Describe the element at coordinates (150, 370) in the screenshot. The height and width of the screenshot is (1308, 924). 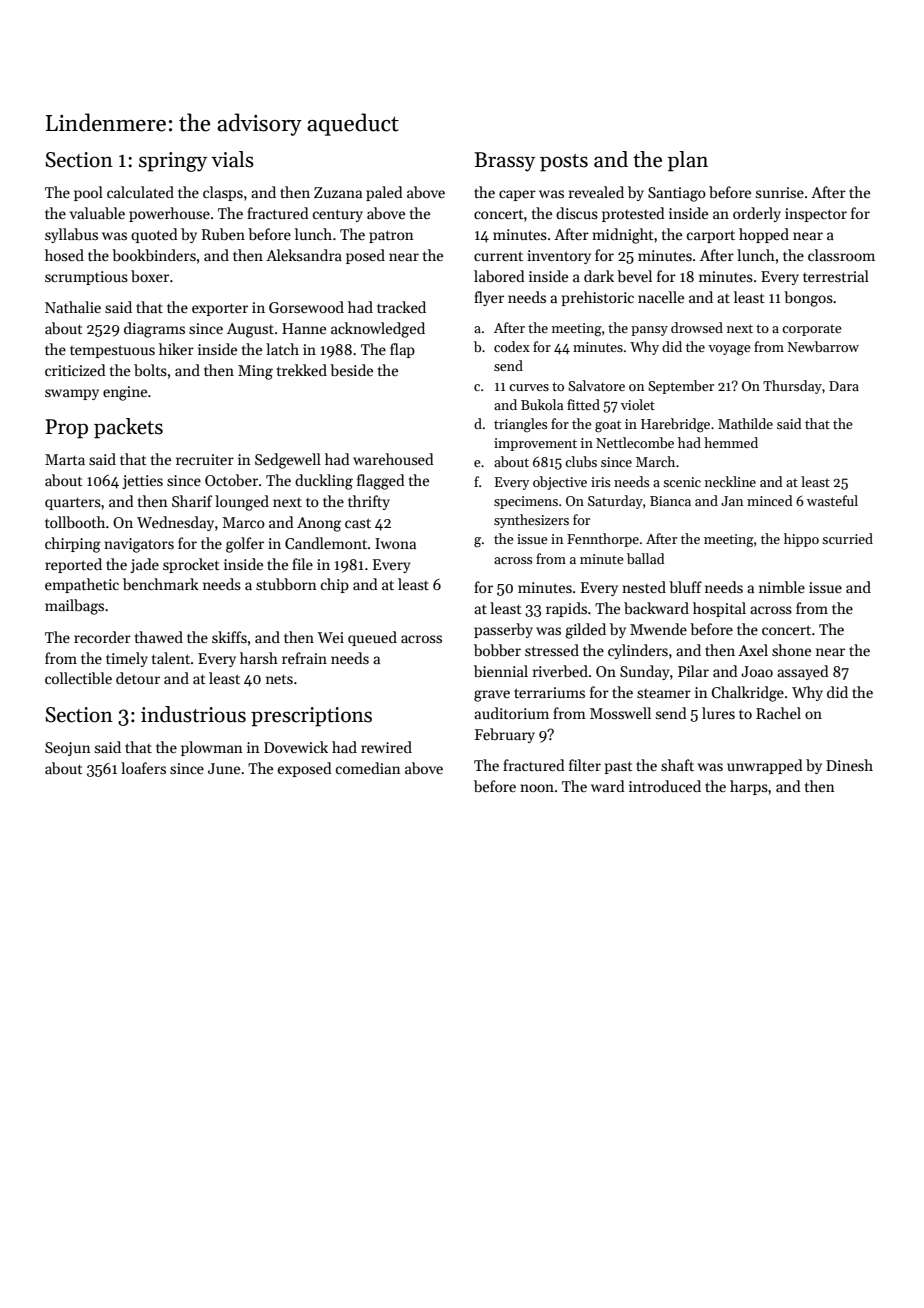
I see `bolts` at that location.
